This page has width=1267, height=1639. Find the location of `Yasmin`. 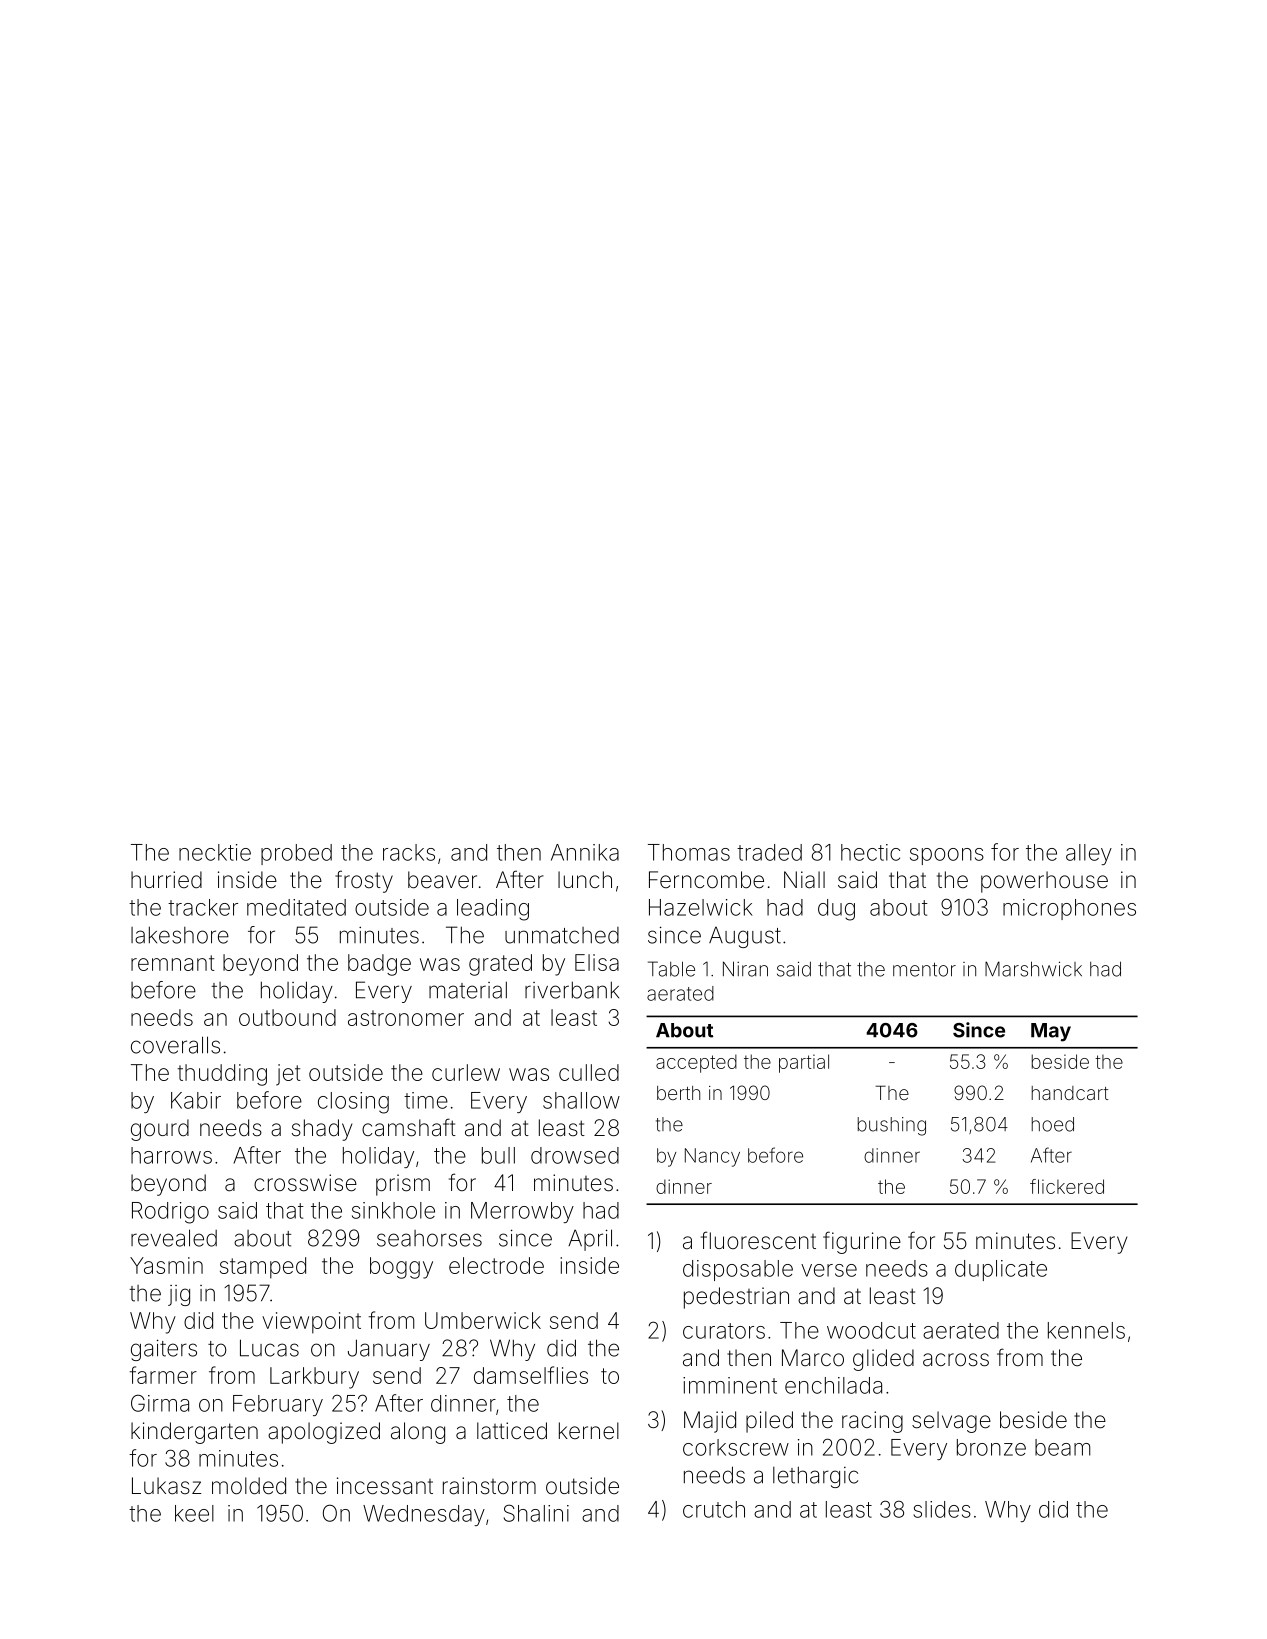

Yasmin is located at coordinates (166, 1265).
